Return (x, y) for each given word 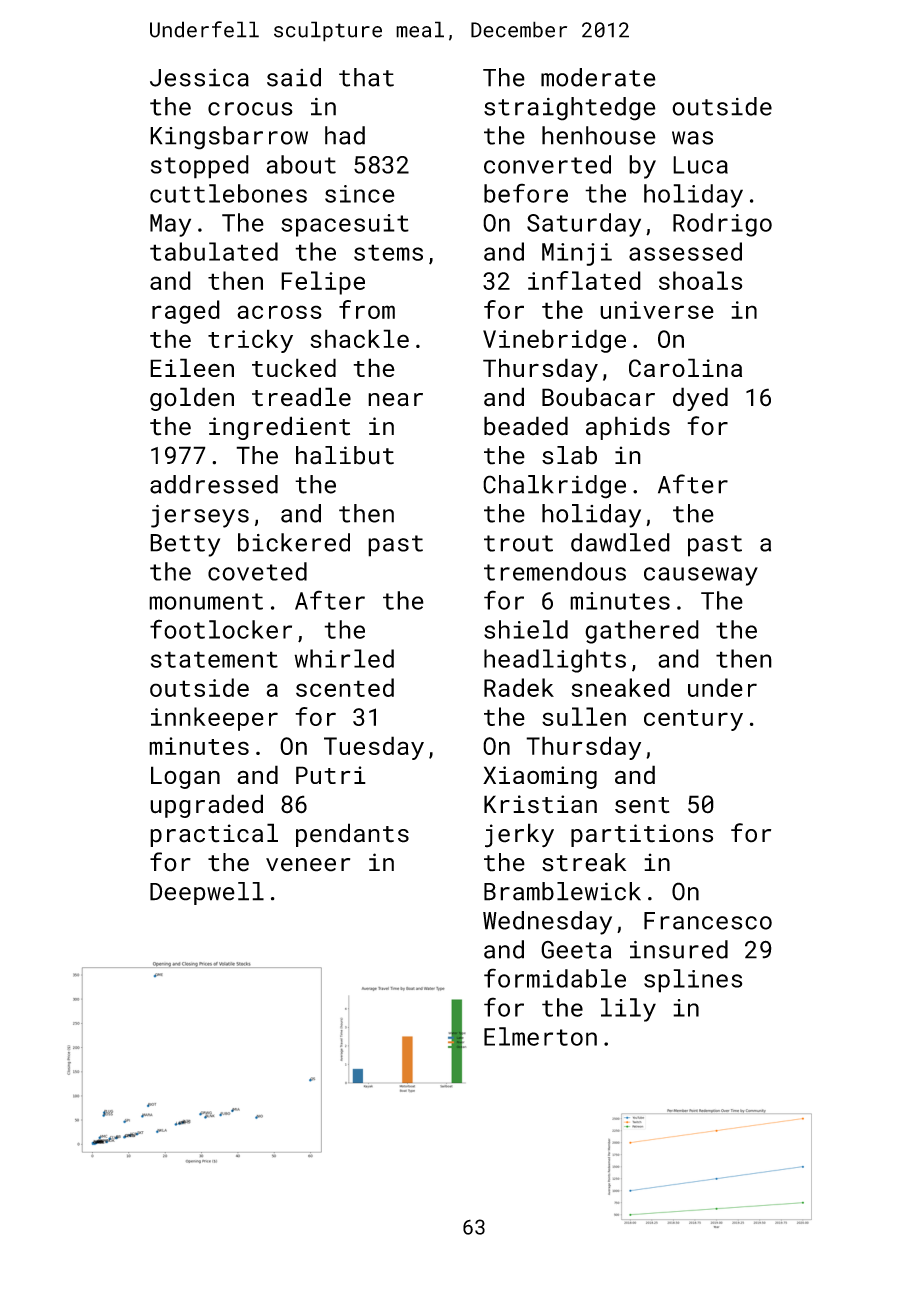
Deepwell (207, 893)
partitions (642, 835)
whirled (344, 658)
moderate (598, 77)
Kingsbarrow (229, 138)
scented (345, 687)
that (366, 77)
